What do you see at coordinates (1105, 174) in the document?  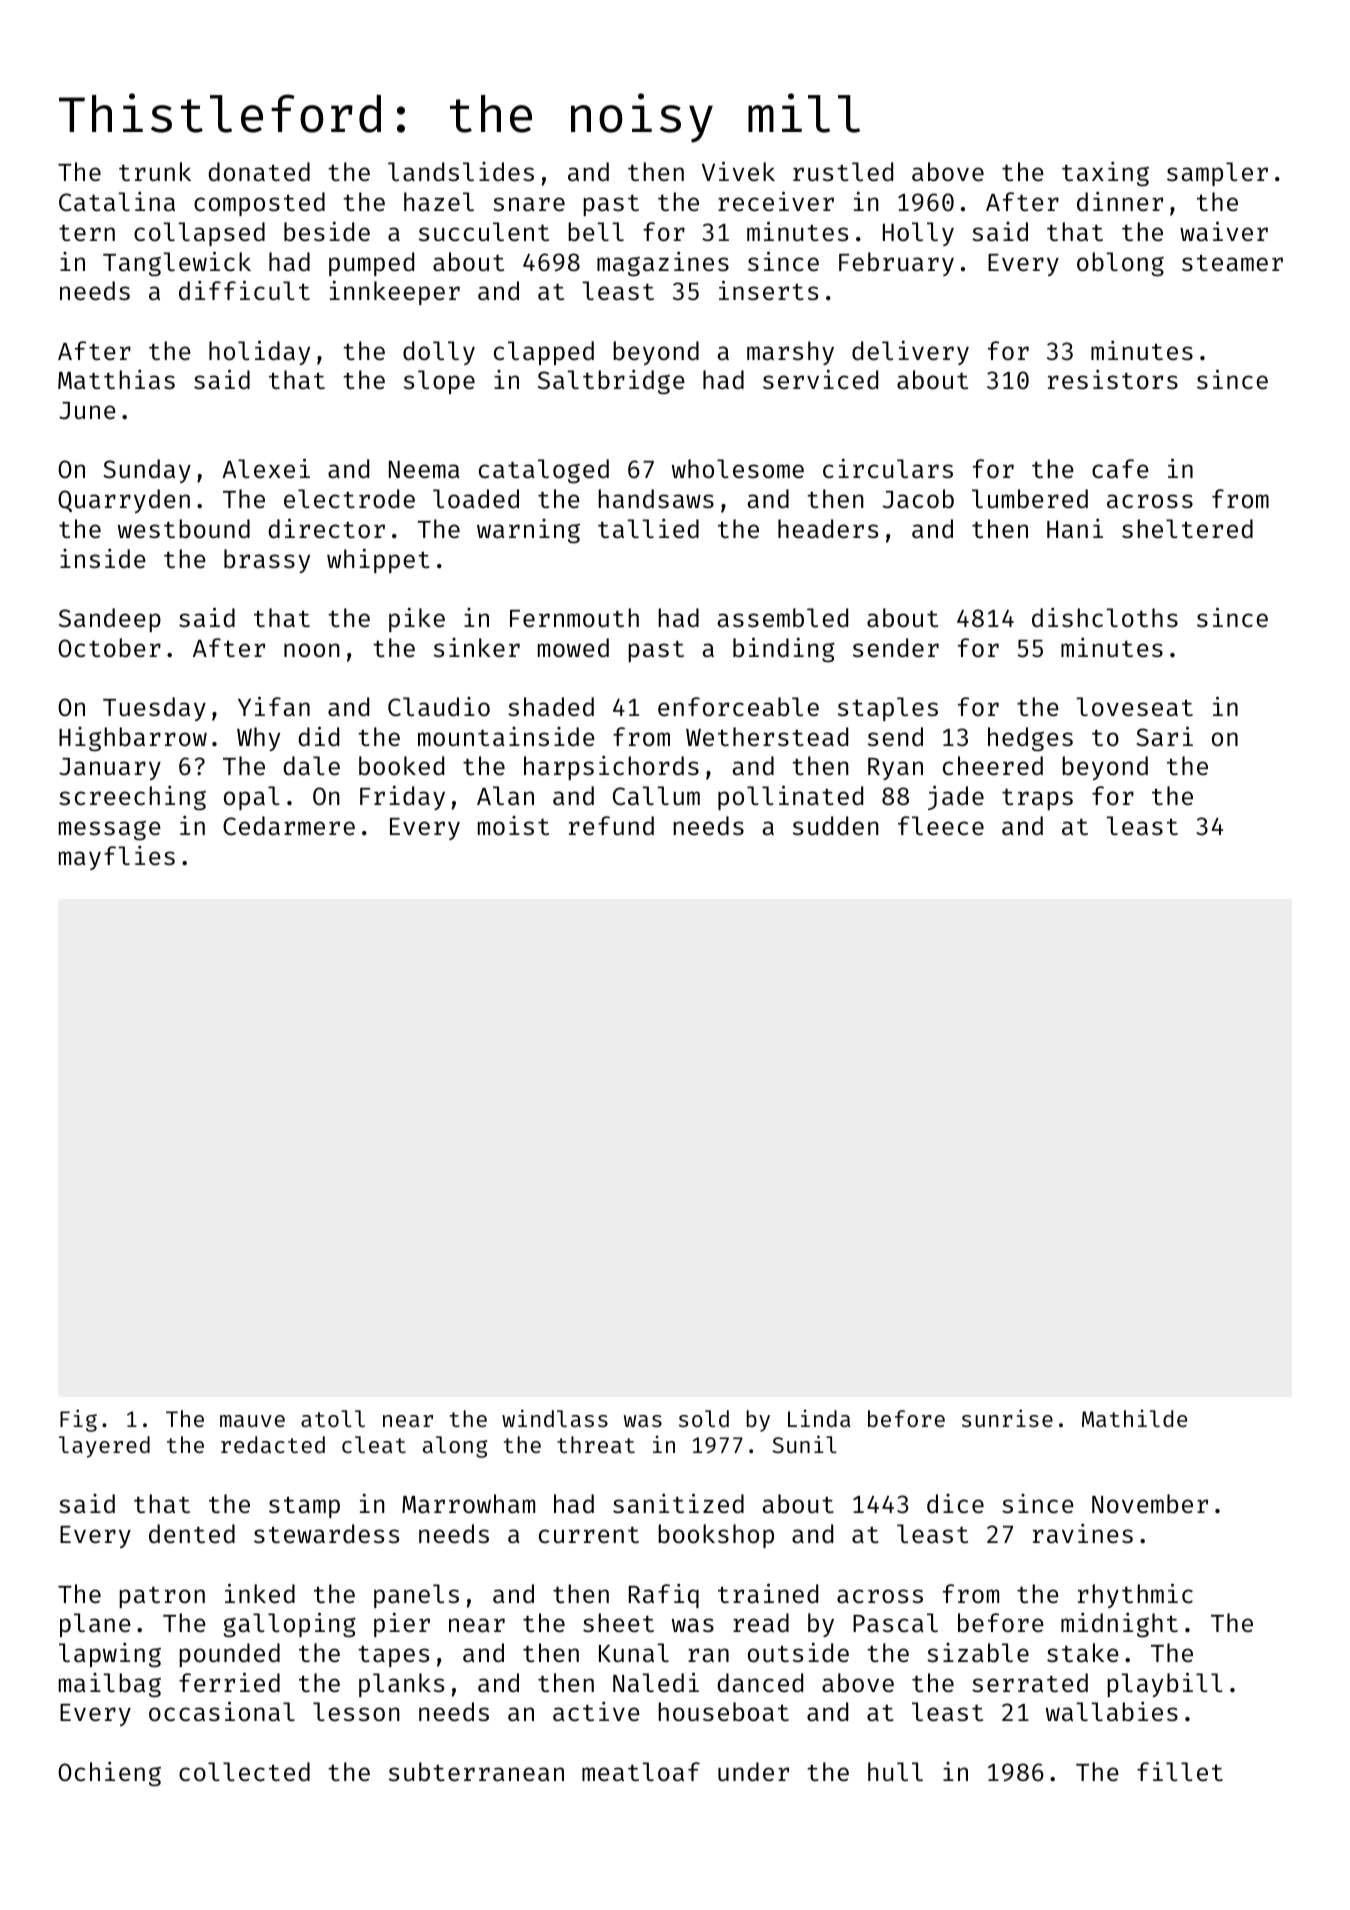 I see `taxing` at bounding box center [1105, 174].
